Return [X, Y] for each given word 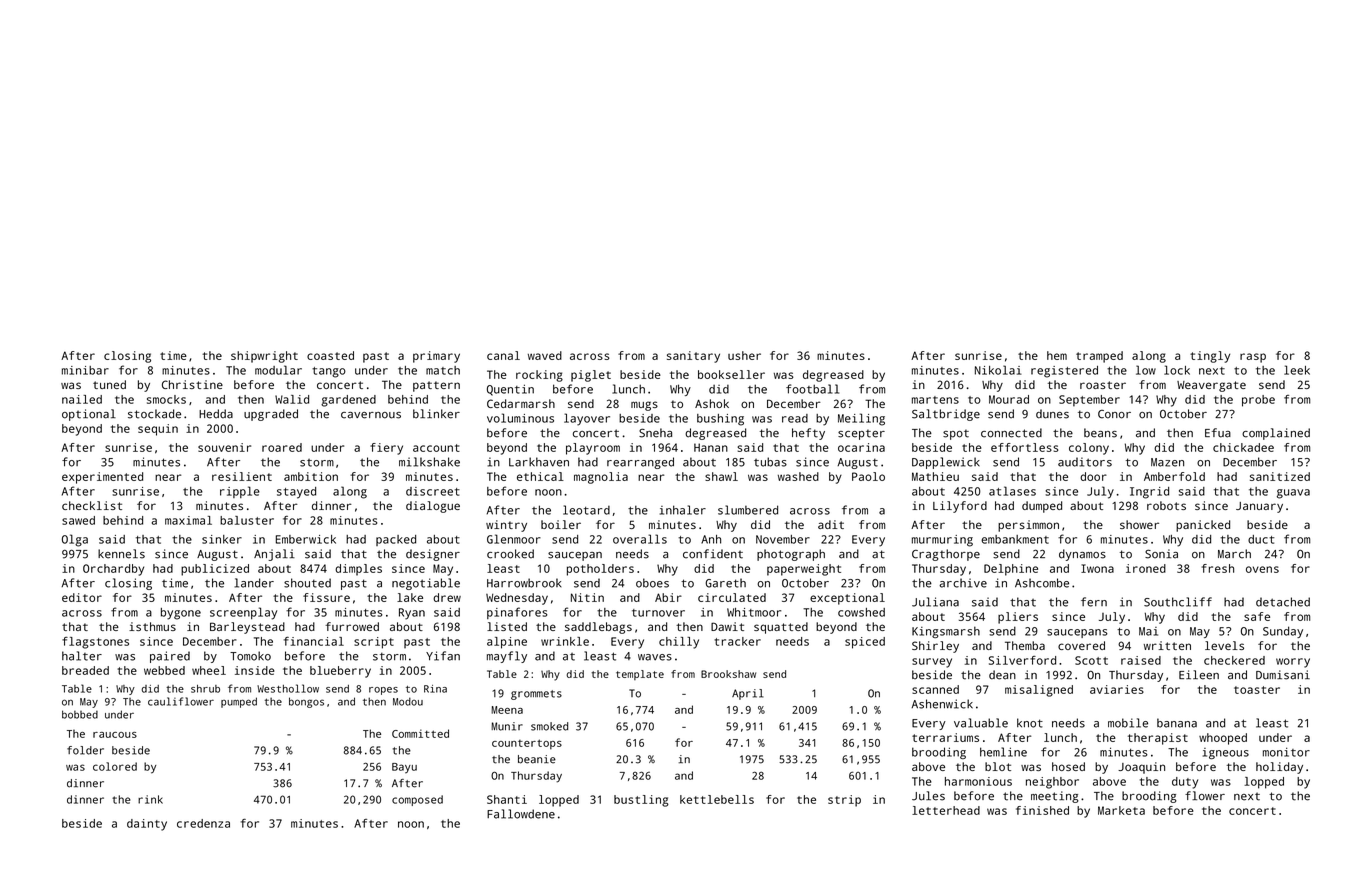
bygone [181, 614]
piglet [591, 376]
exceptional [847, 599]
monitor [1286, 752]
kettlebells [717, 799]
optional [89, 415]
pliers [1018, 618]
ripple [240, 492]
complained [1276, 434]
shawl [721, 476]
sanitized [1280, 476]
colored [115, 766]
